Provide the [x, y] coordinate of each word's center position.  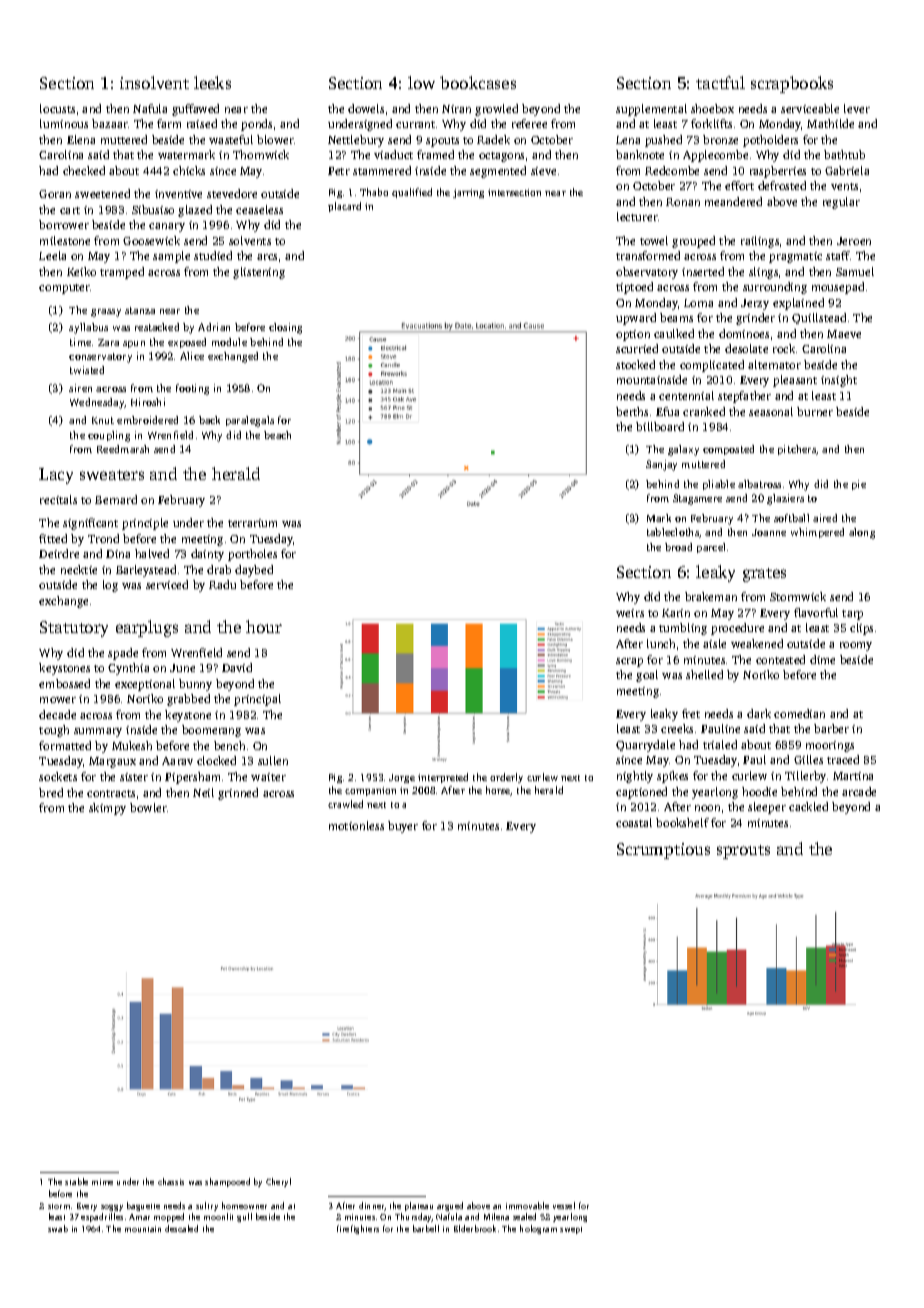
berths [632, 411]
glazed [195, 211]
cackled [808, 806]
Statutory [74, 629]
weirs [630, 613]
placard [344, 207]
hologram [538, 1229]
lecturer [637, 216]
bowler [148, 807]
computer [65, 289]
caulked [674, 333]
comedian [799, 713]
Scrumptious [663, 851]
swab [58, 1228]
